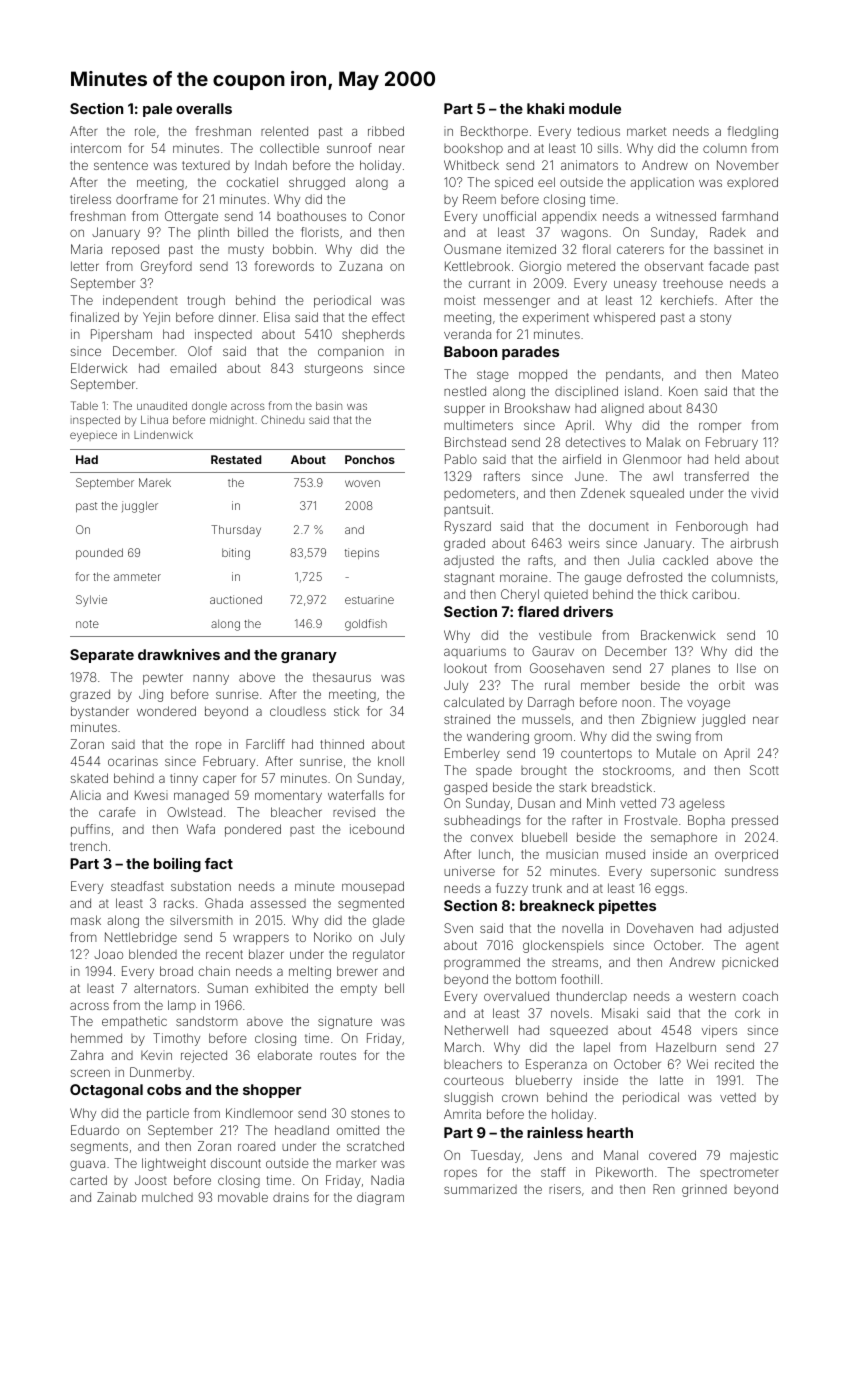  Describe the element at coordinates (191, 217) in the screenshot. I see `Ottergate` at that location.
